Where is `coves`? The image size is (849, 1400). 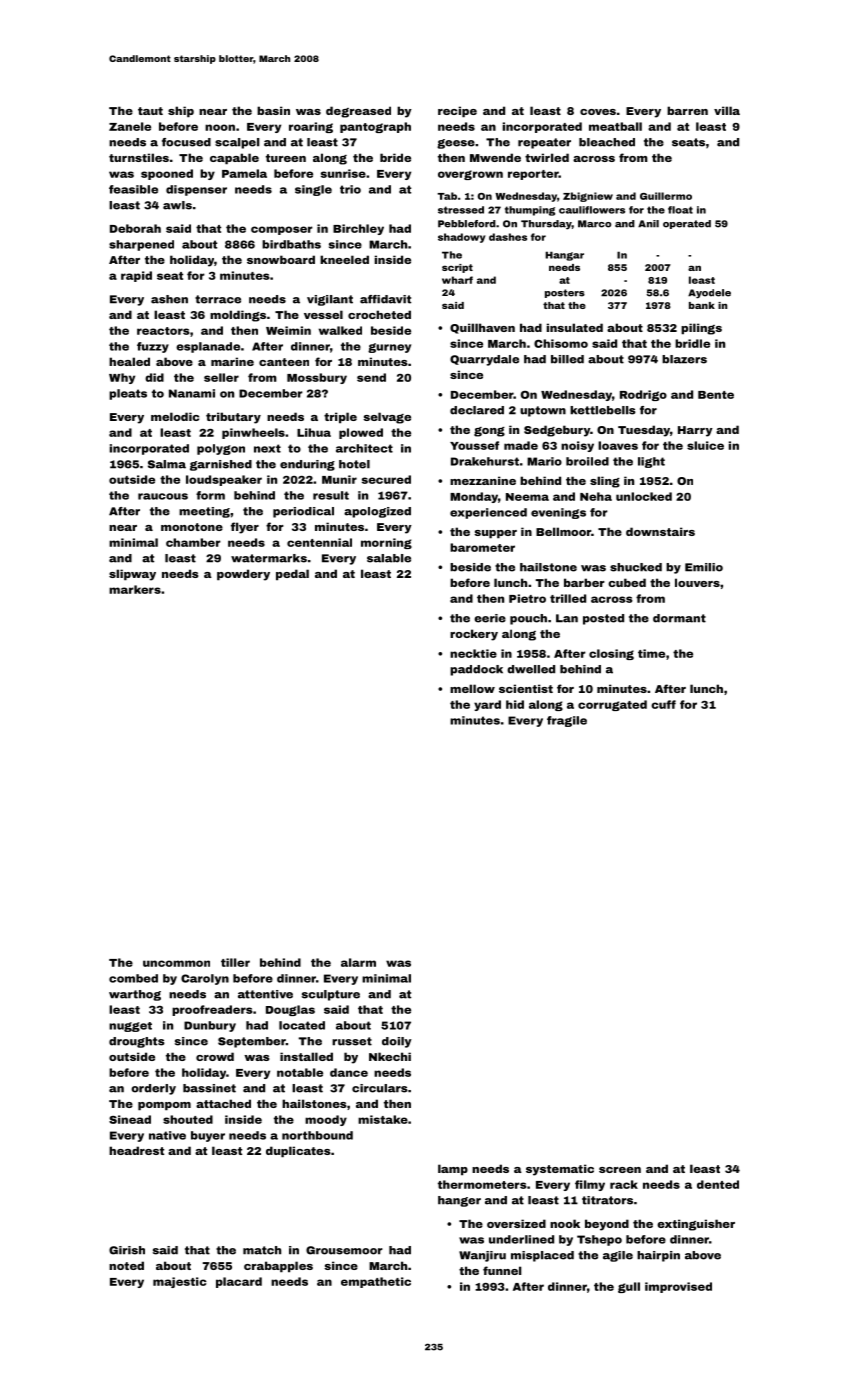
coves is located at coordinates (598, 112).
